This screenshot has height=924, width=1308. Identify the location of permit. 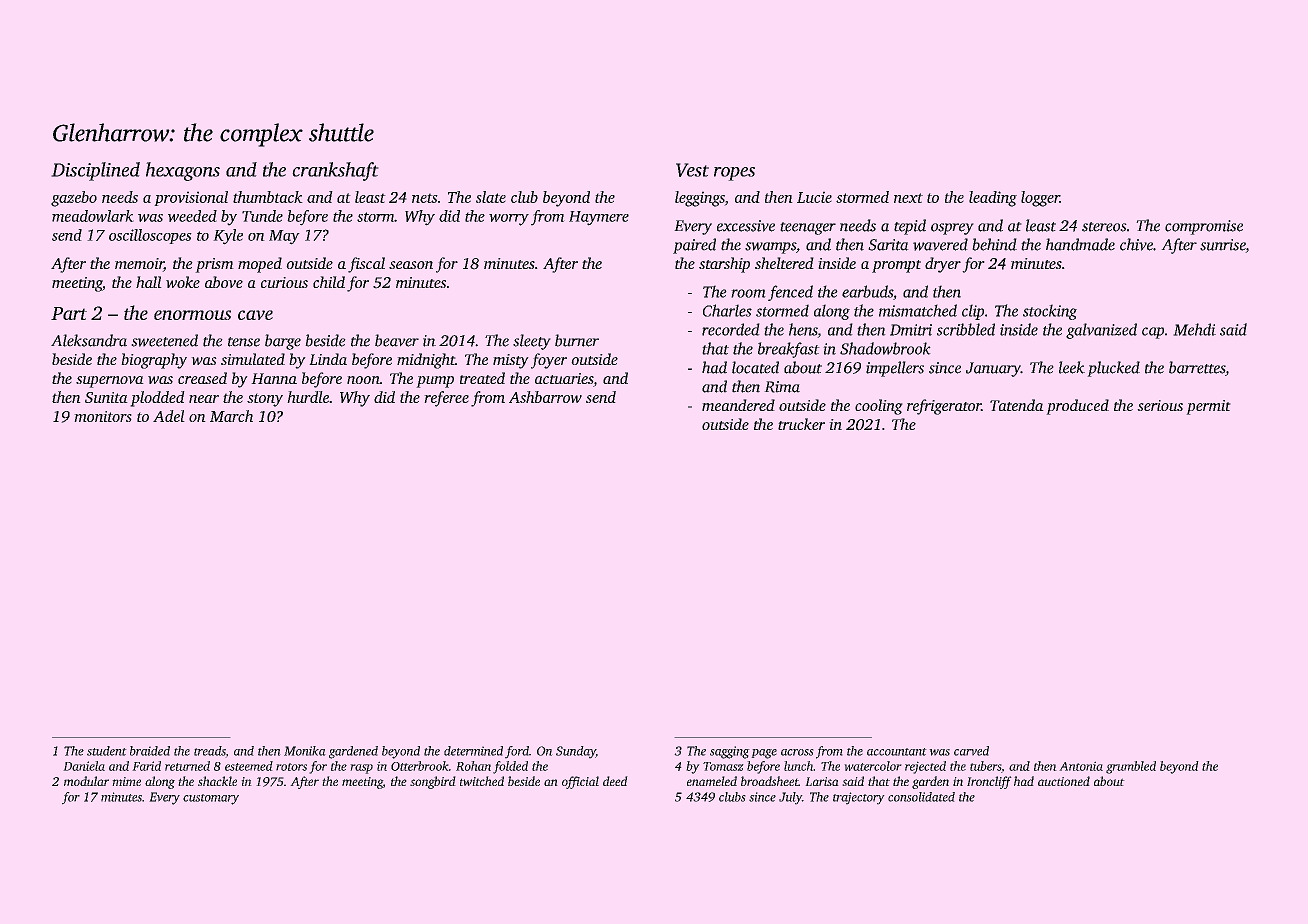
(1208, 407).
